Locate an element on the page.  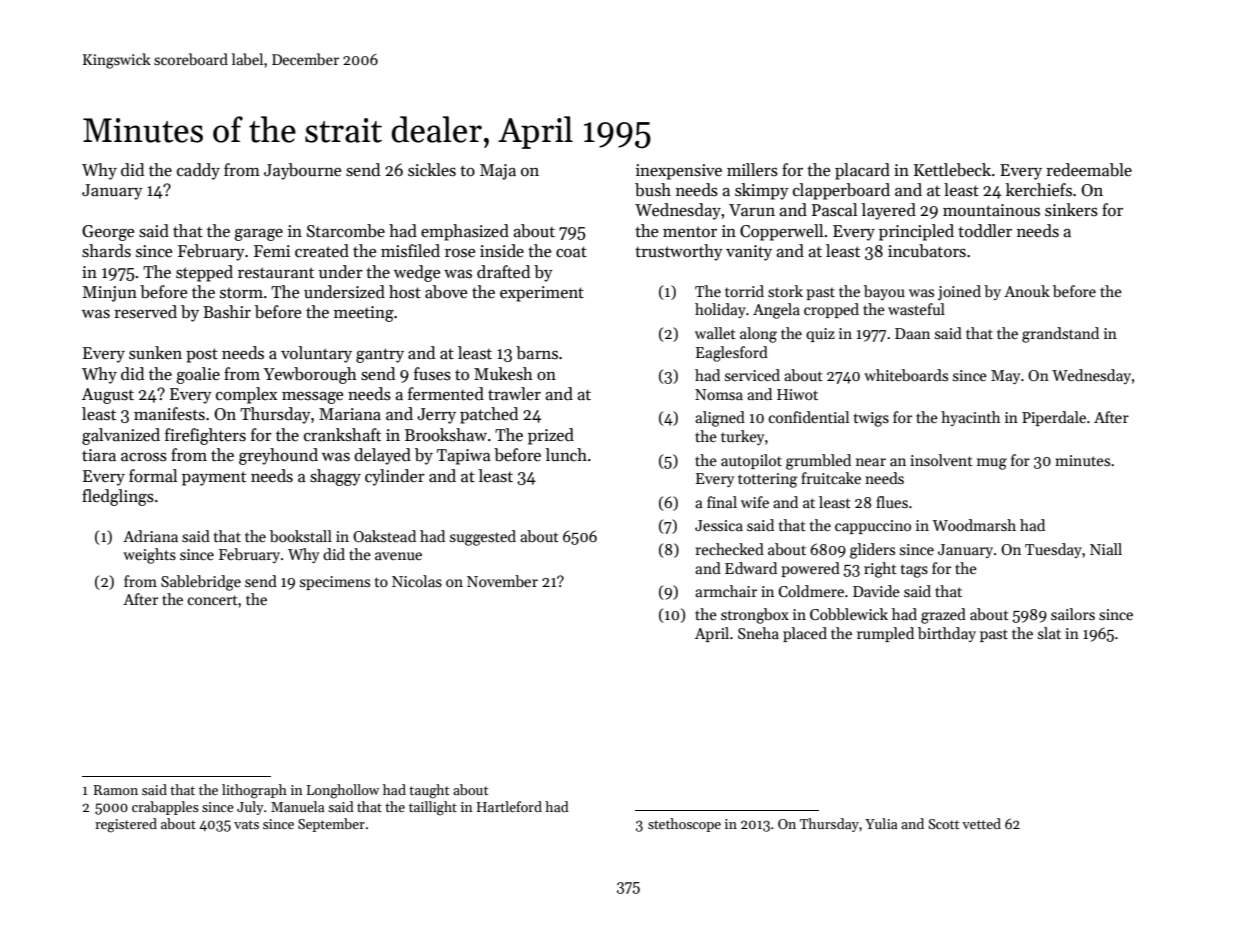
Adriana is located at coordinates (150, 536).
